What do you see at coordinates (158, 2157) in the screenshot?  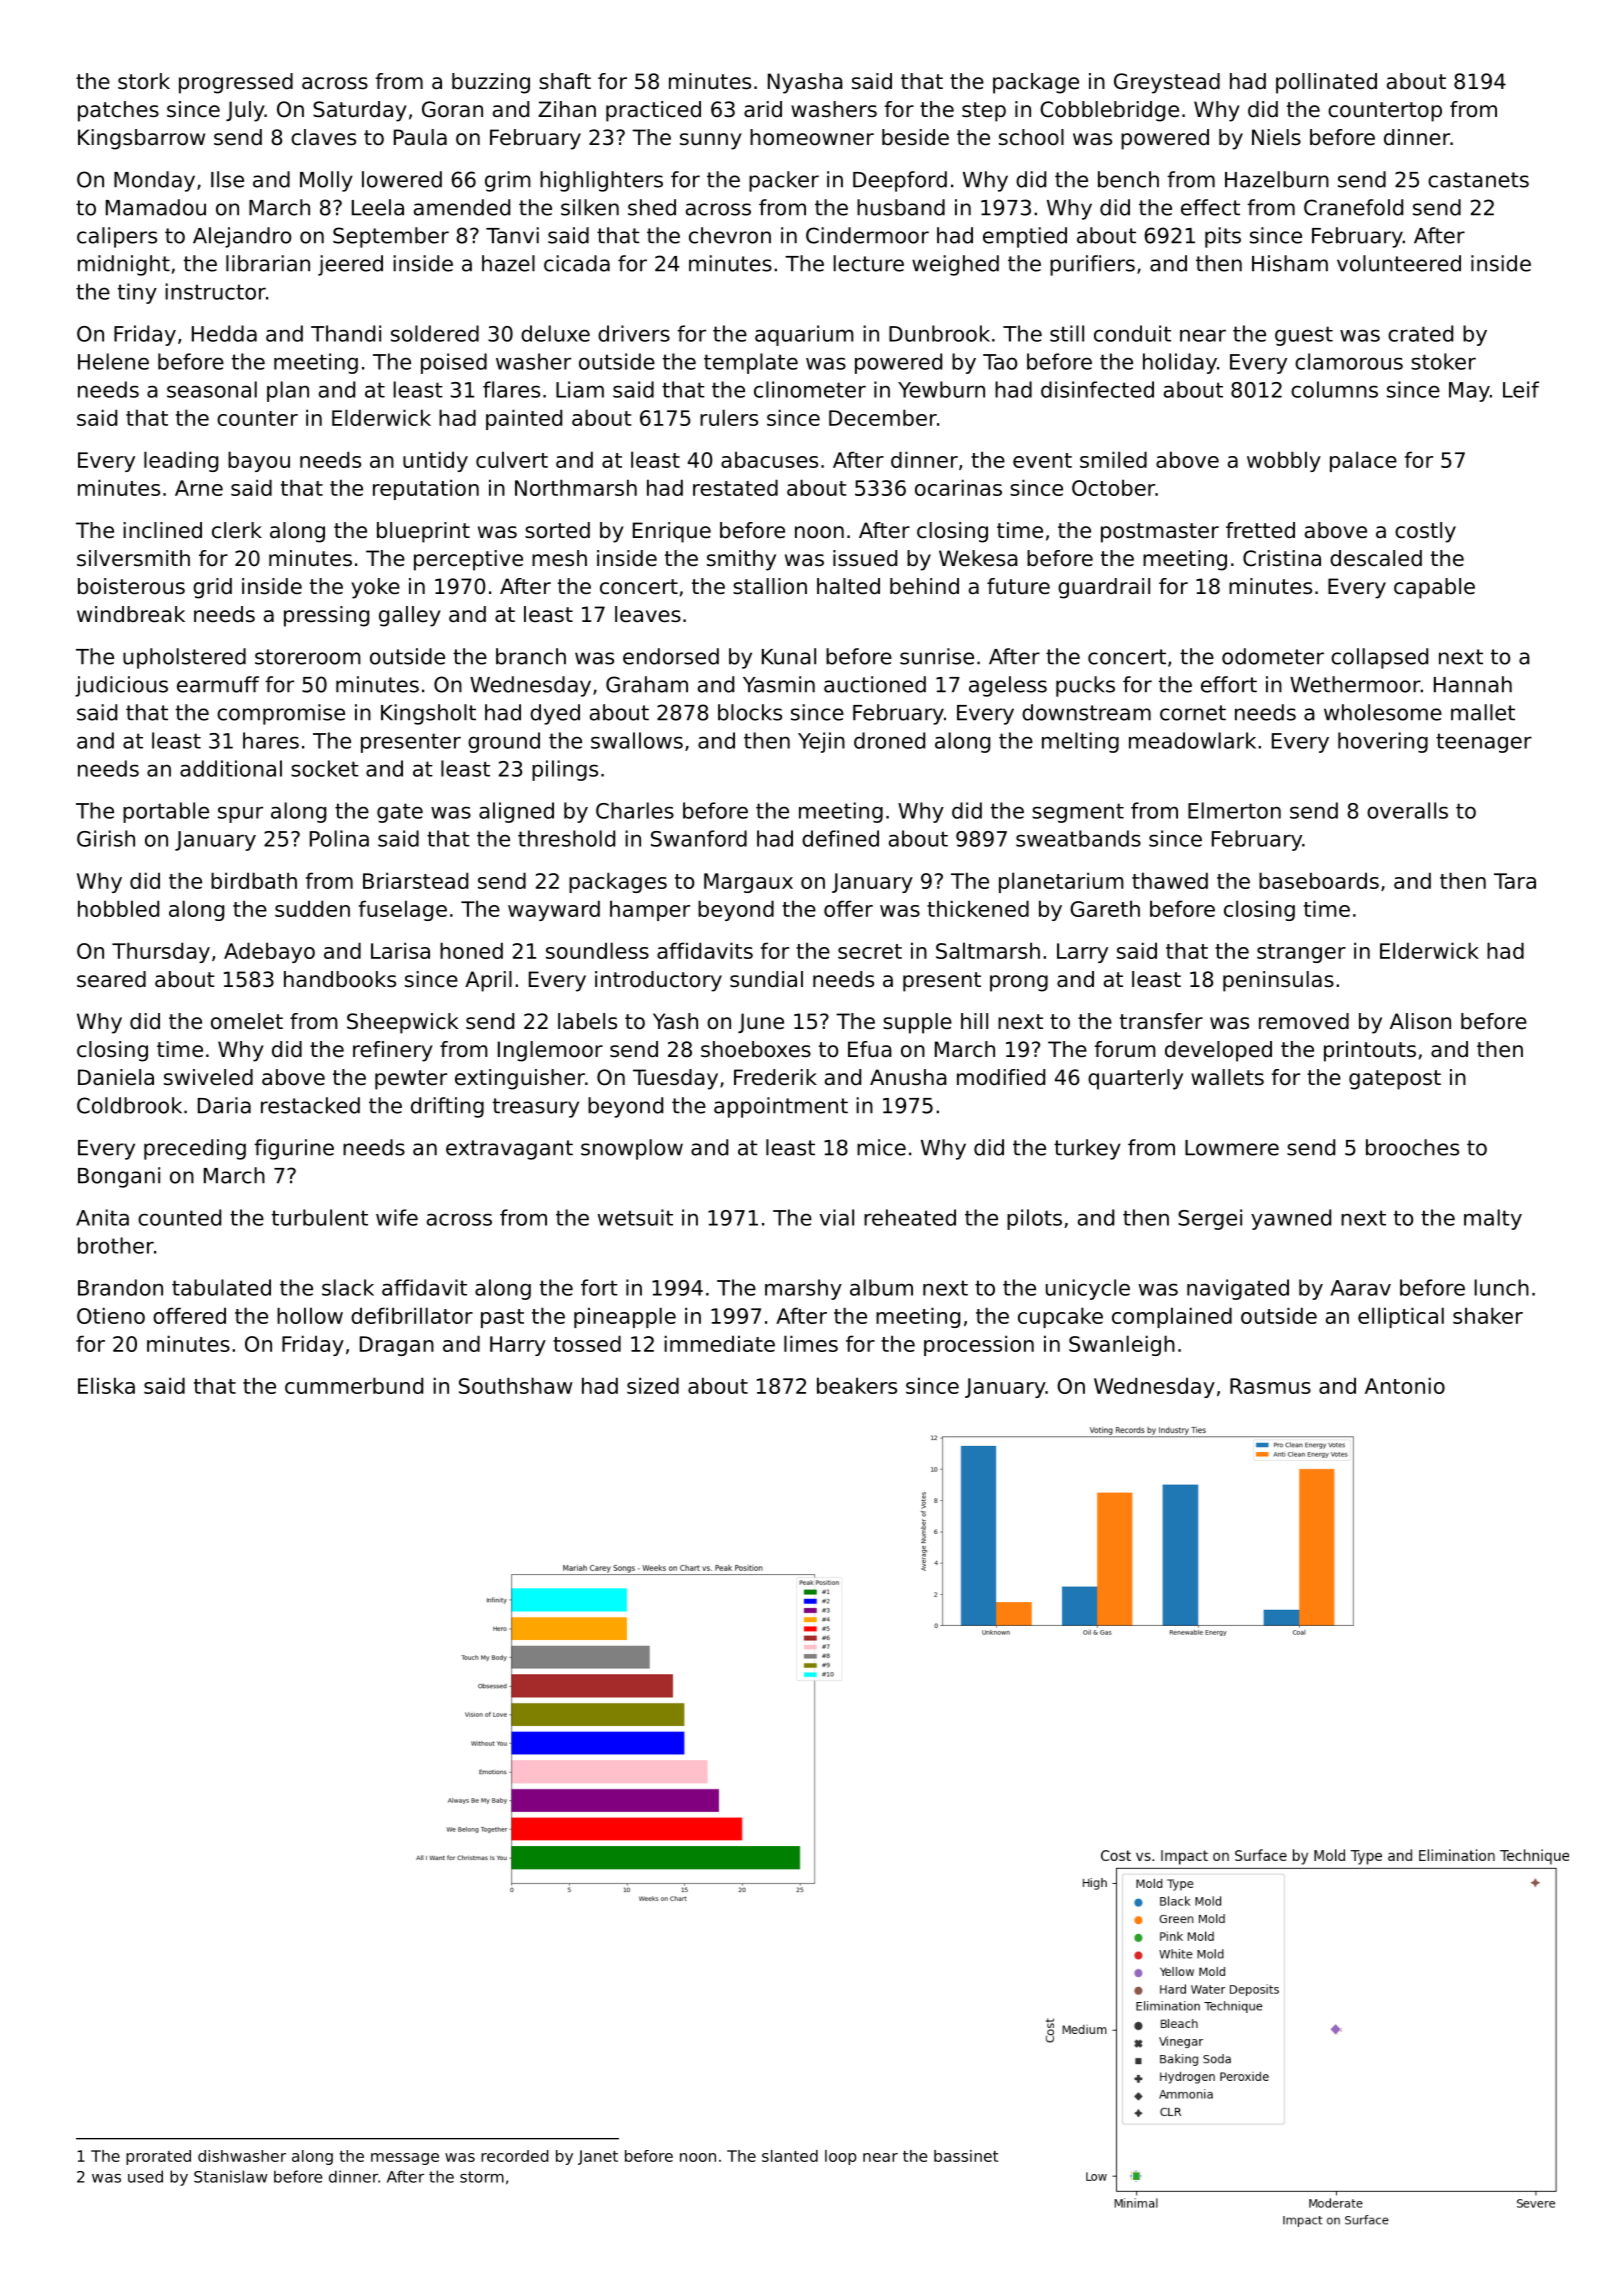 I see `prorated` at bounding box center [158, 2157].
